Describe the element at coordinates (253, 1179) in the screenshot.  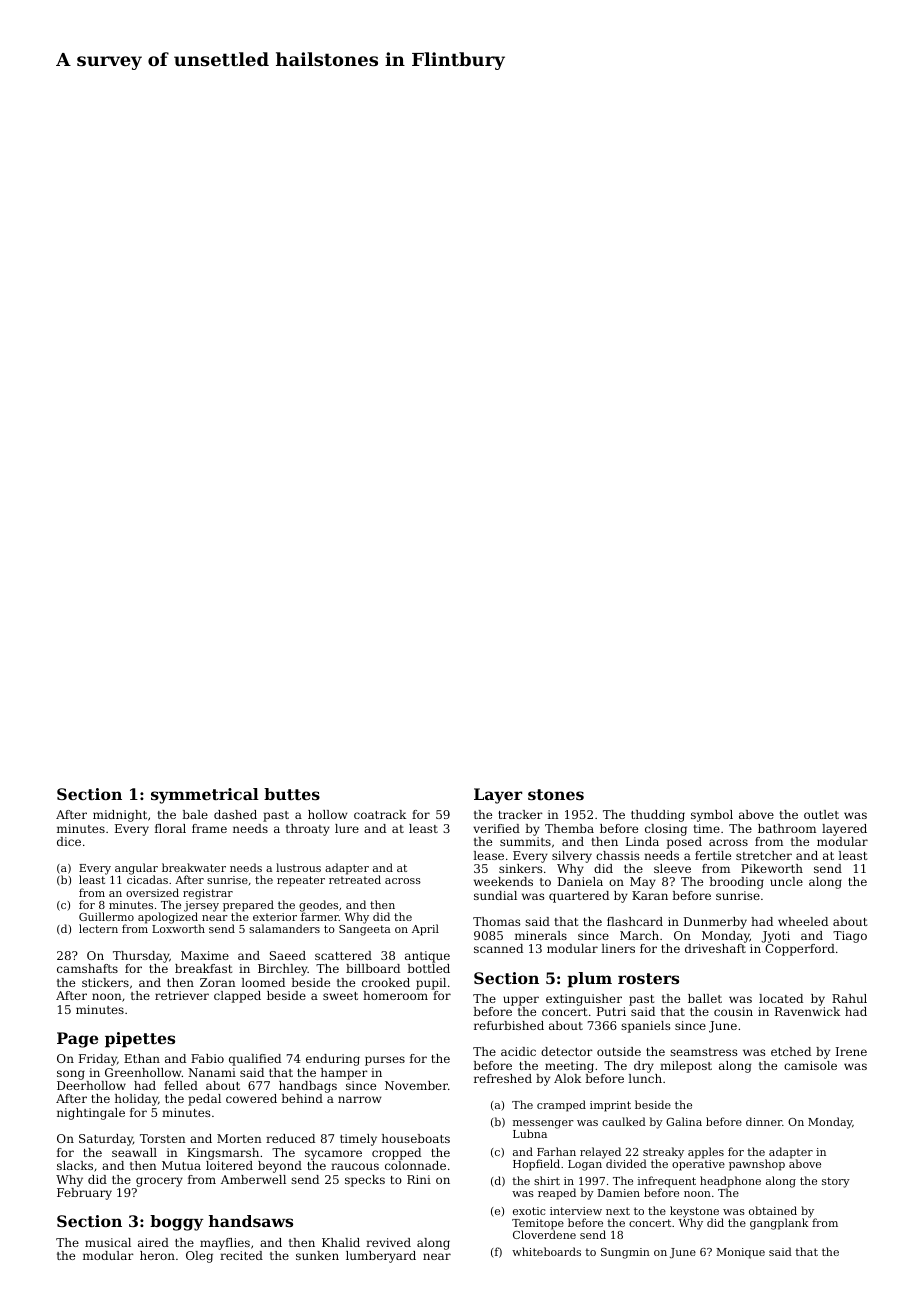
I see `Amberwell` at that location.
